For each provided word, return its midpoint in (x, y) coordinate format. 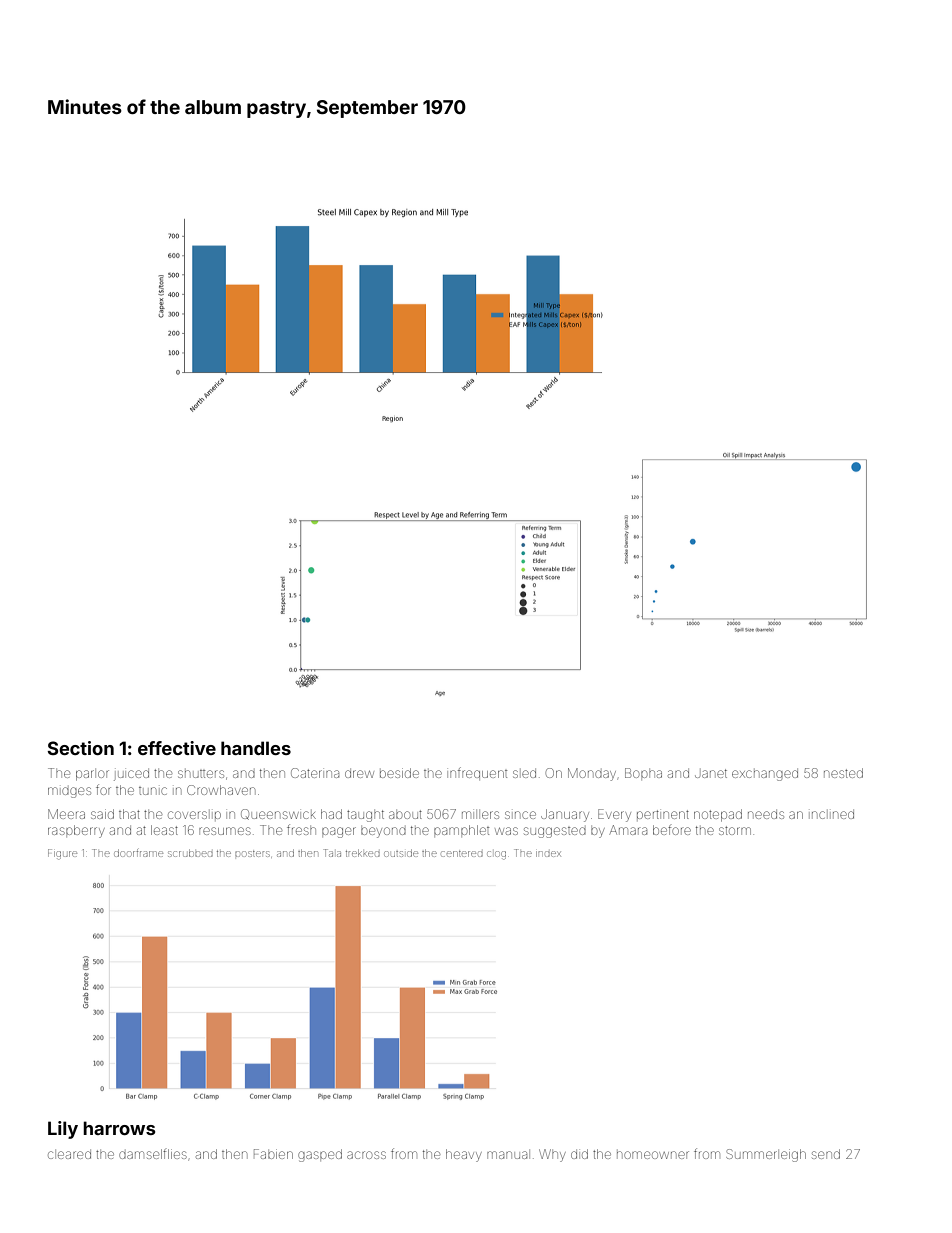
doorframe (138, 853)
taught (365, 816)
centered (462, 854)
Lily (63, 1130)
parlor (92, 775)
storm (735, 830)
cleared (69, 1154)
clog (496, 855)
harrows (119, 1128)
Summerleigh (766, 1155)
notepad (718, 815)
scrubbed (190, 853)
